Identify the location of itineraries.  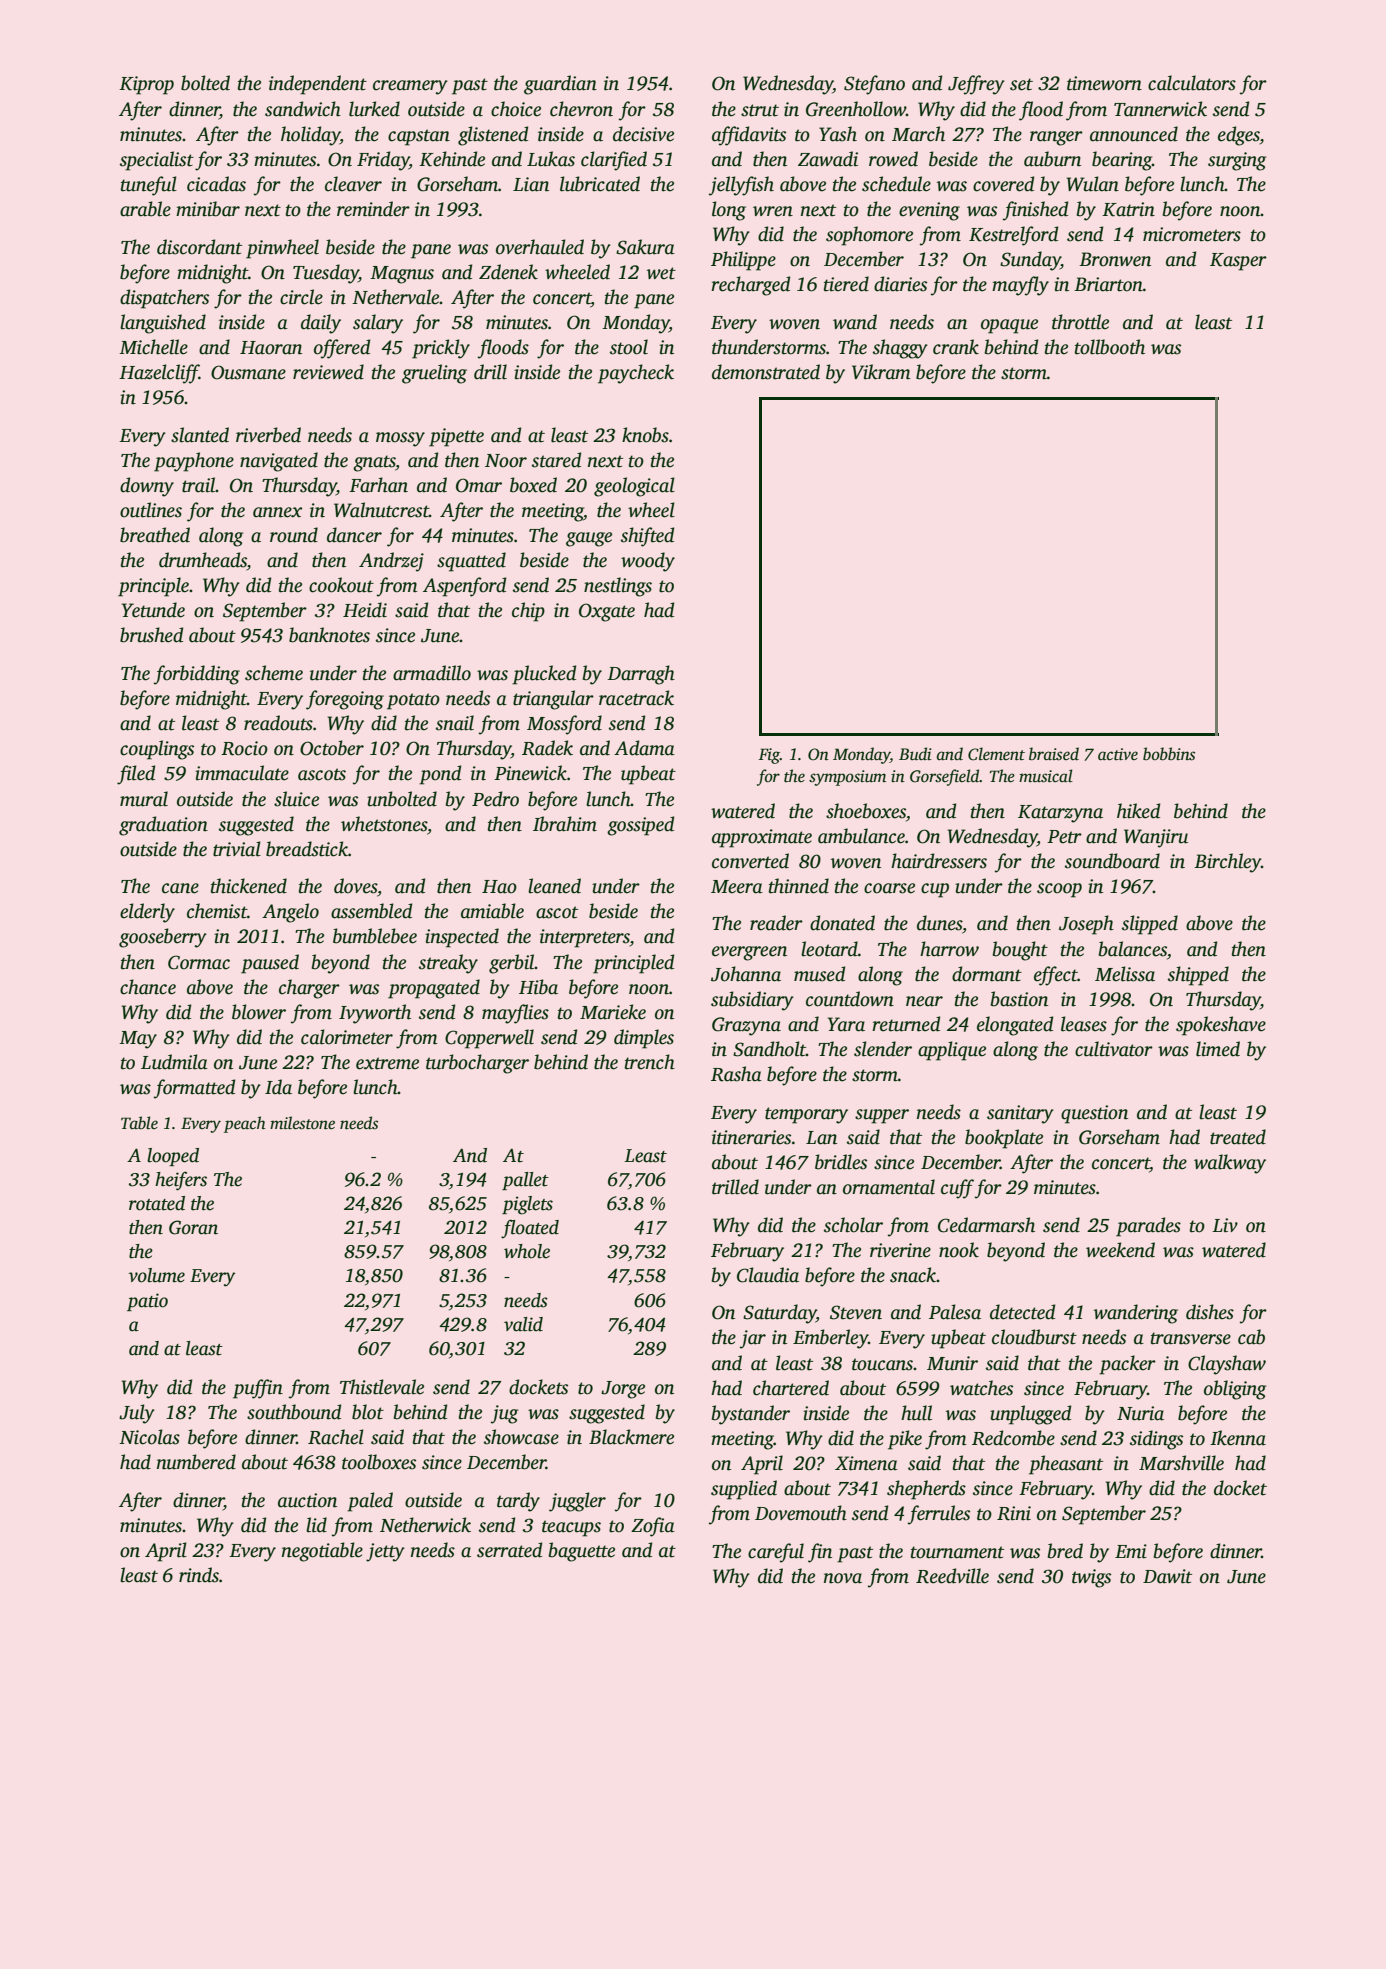
(751, 1137).
